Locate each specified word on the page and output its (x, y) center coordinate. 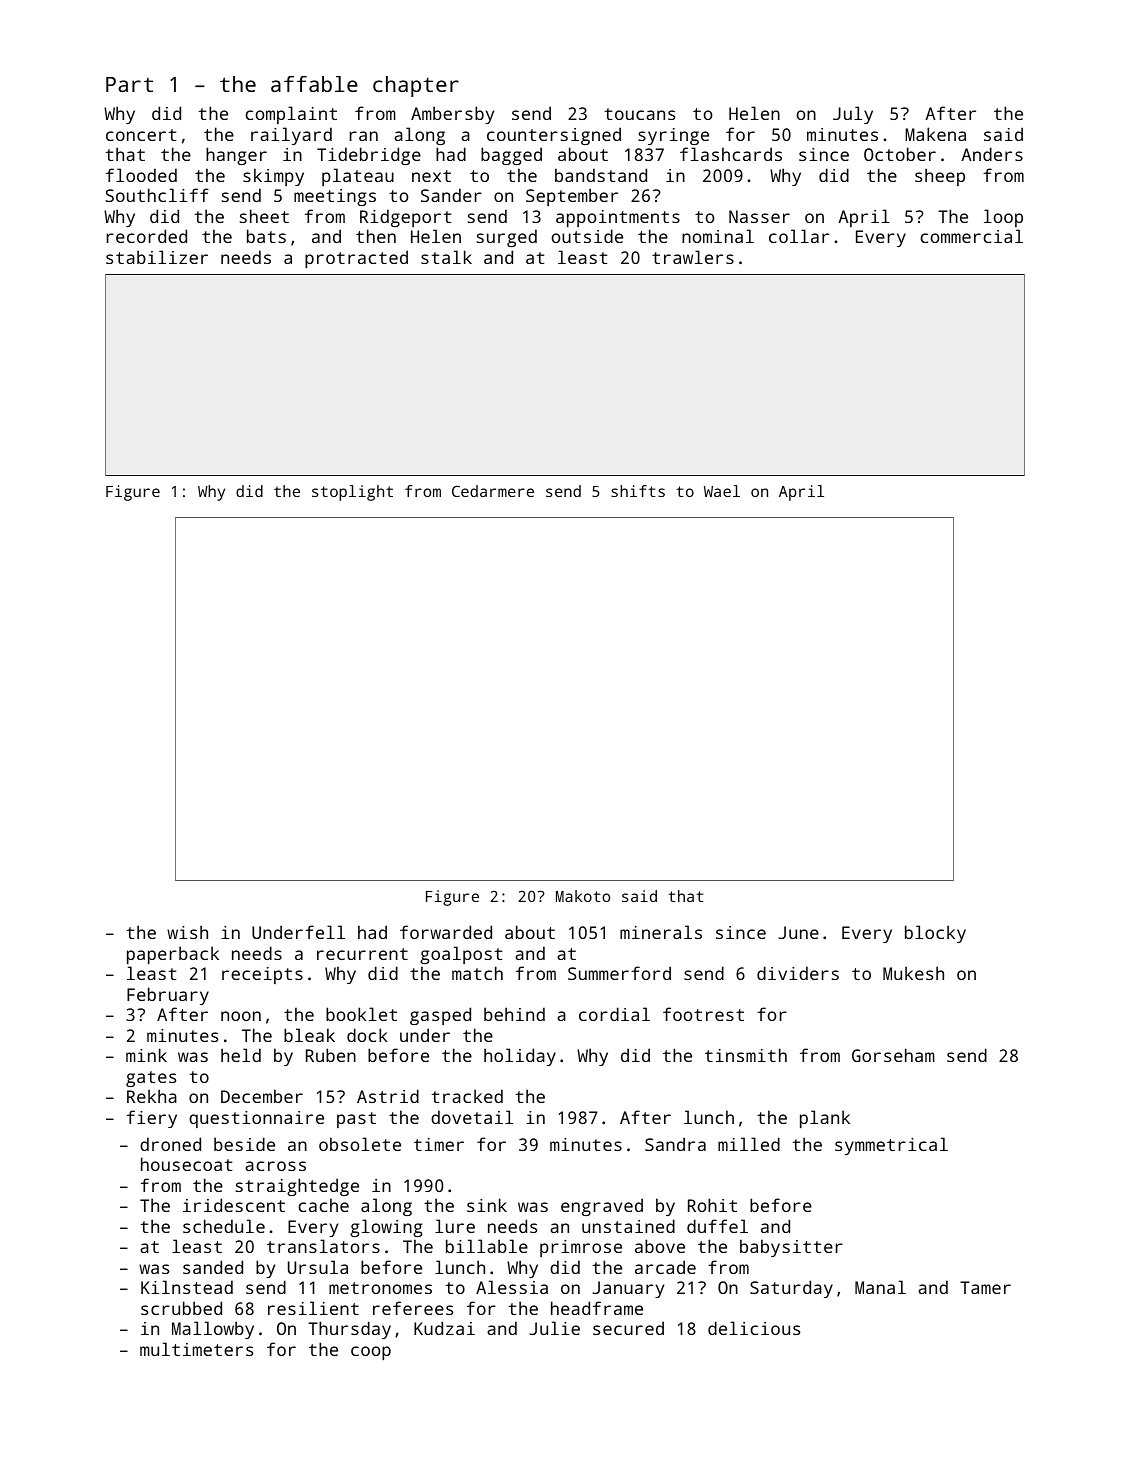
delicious (754, 1328)
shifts (638, 491)
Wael (722, 491)
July (853, 115)
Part (129, 84)
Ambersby (452, 115)
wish (187, 932)
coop (371, 1353)
